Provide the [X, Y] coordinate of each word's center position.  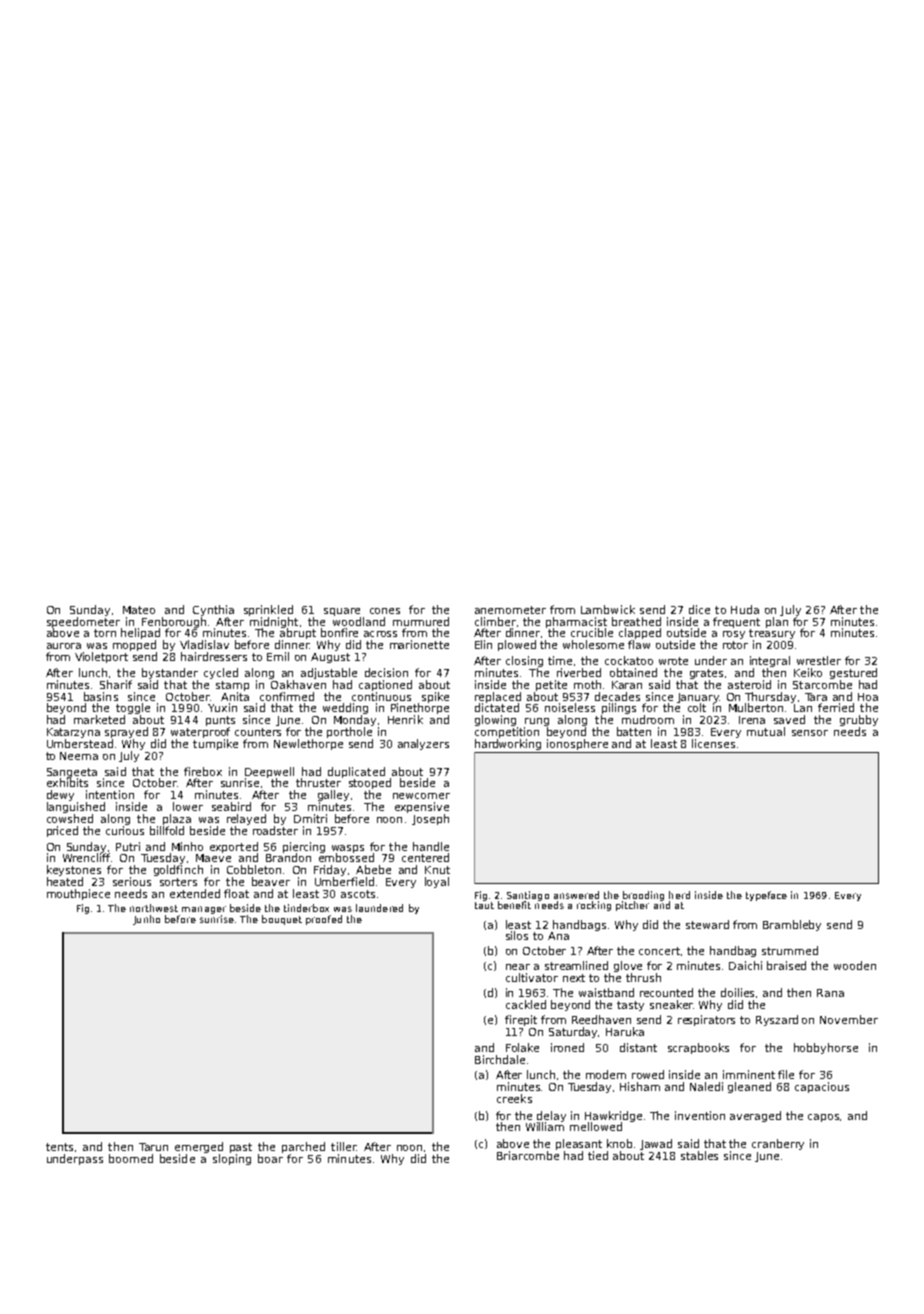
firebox [203, 771]
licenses [713, 743]
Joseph [430, 819]
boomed [131, 1158]
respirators [706, 1020]
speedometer [83, 622]
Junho [146, 920]
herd [679, 895]
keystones [74, 870]
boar [270, 1158]
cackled [526, 1004]
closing [524, 661]
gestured [853, 673]
